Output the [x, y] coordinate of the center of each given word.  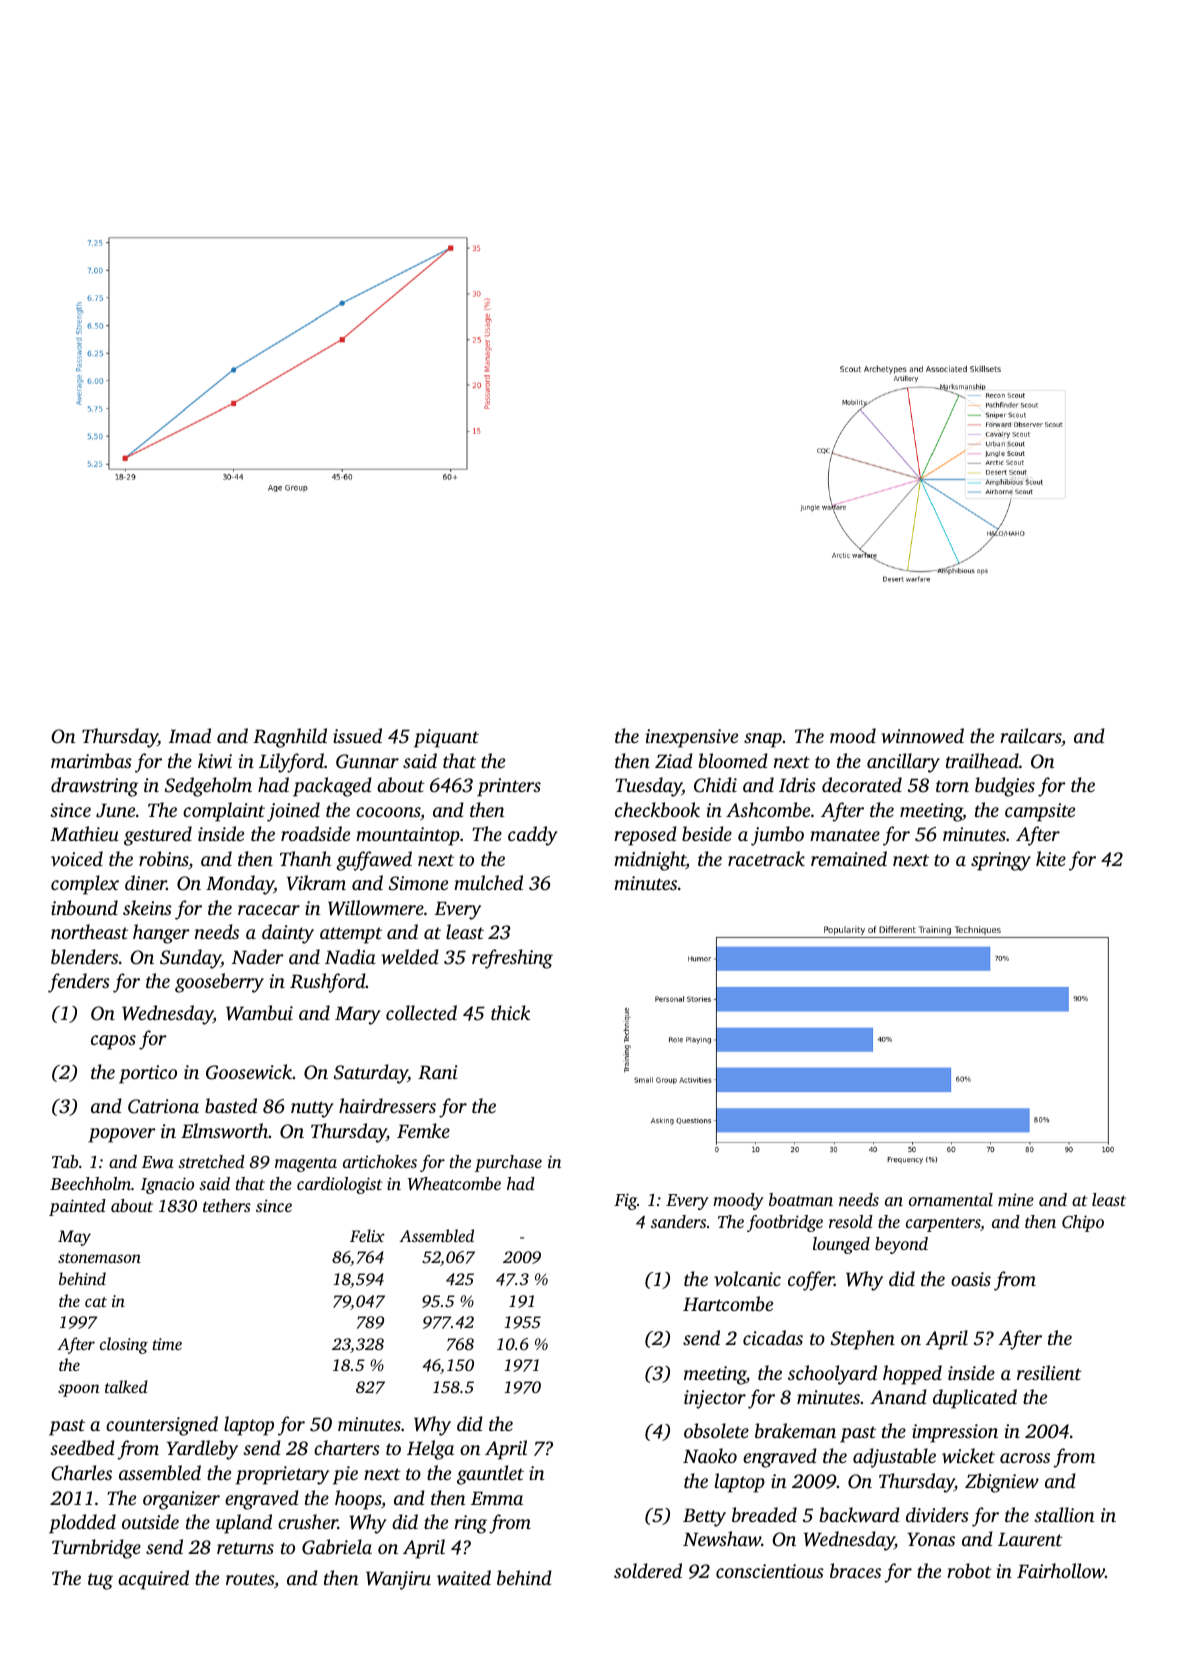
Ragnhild [290, 738]
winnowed [922, 735]
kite [1051, 858]
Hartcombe [728, 1303]
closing [124, 1345]
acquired [153, 1580]
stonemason [99, 1258]
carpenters [943, 1224]
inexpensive [692, 738]
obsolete [716, 1430]
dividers [937, 1514]
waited [464, 1578]
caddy [532, 836]
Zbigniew [1002, 1483]
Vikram [316, 883]
